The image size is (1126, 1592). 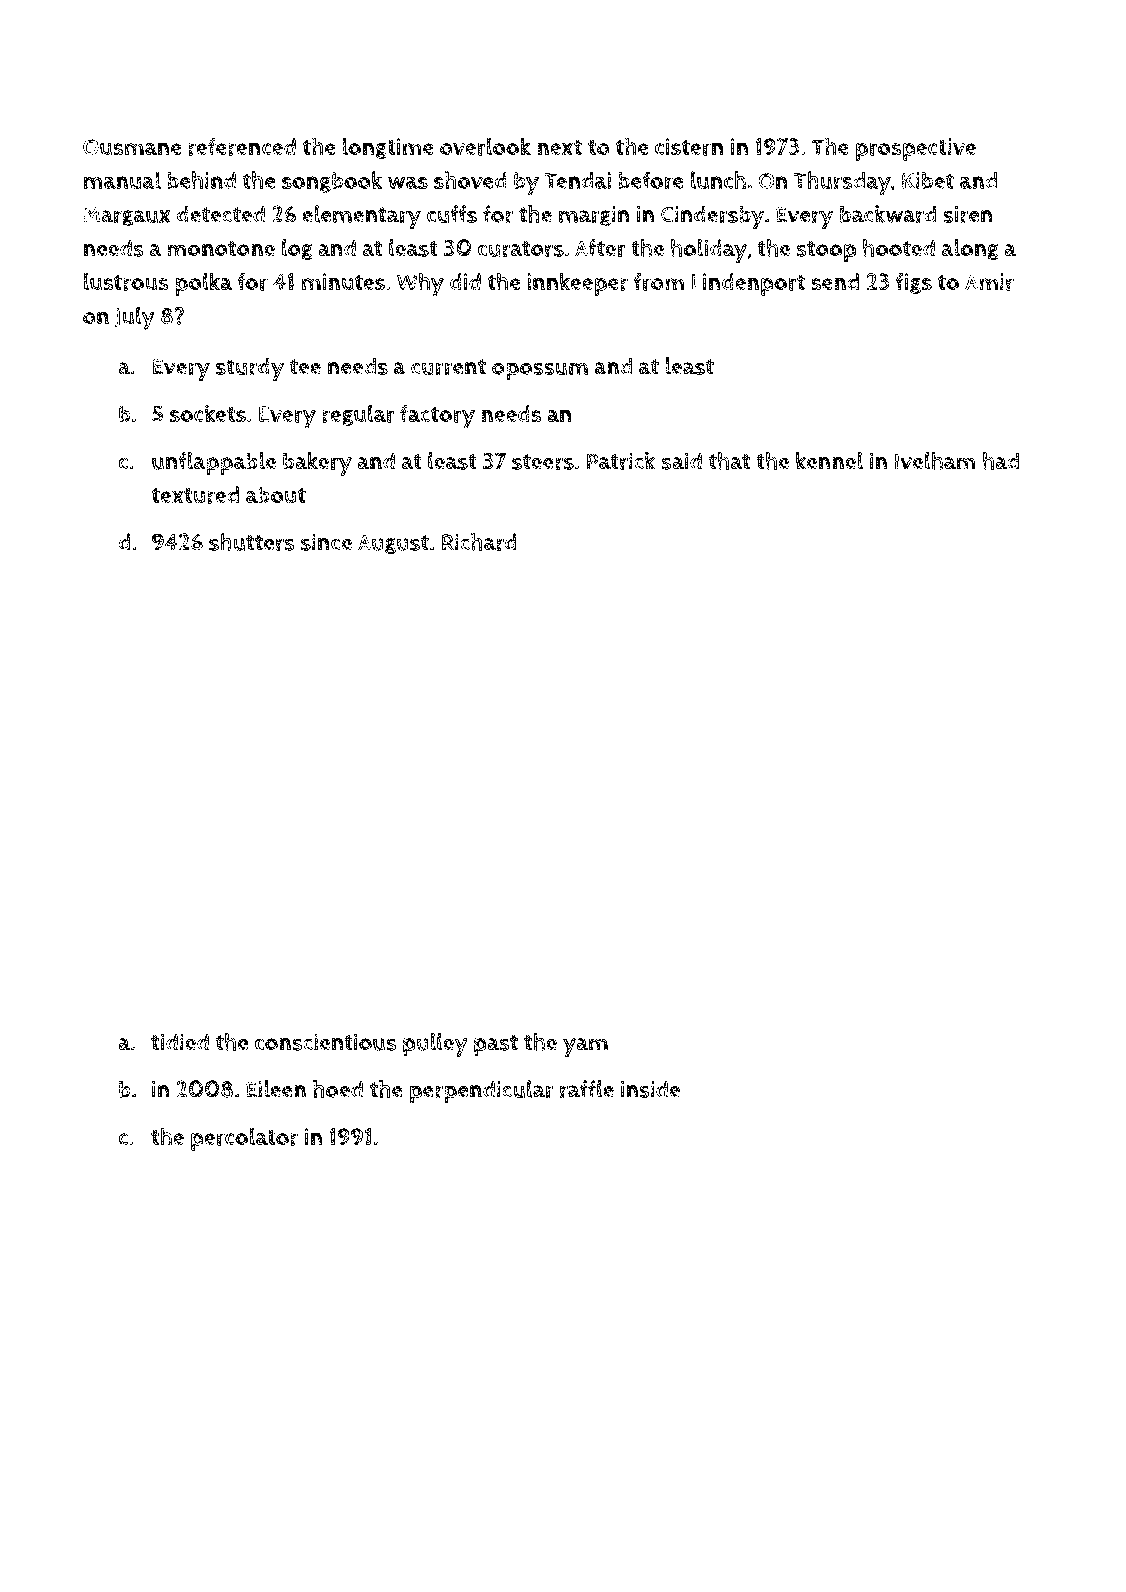 I want to click on next, so click(x=559, y=147).
